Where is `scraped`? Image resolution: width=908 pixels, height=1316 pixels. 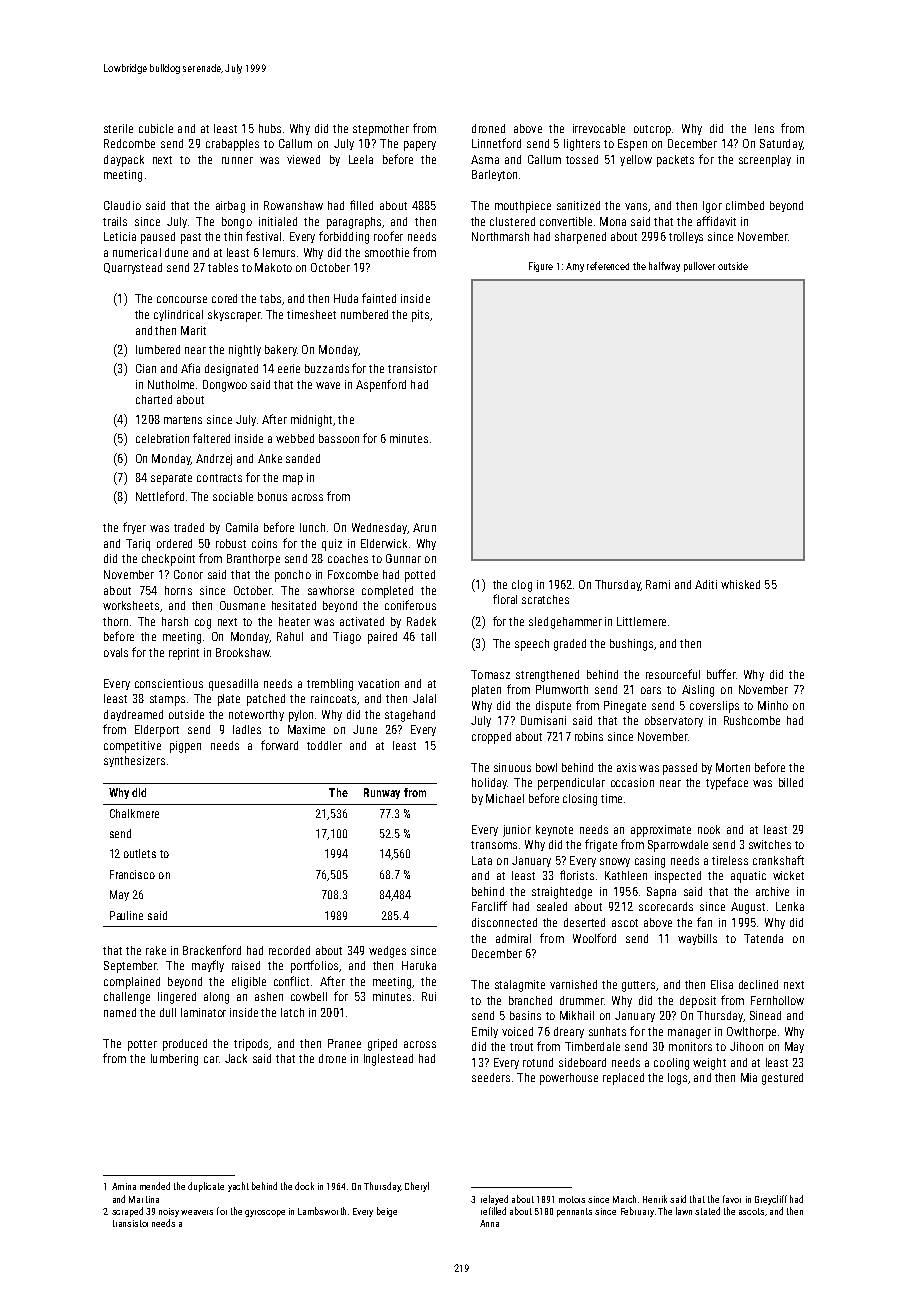
scraped is located at coordinates (127, 1212).
